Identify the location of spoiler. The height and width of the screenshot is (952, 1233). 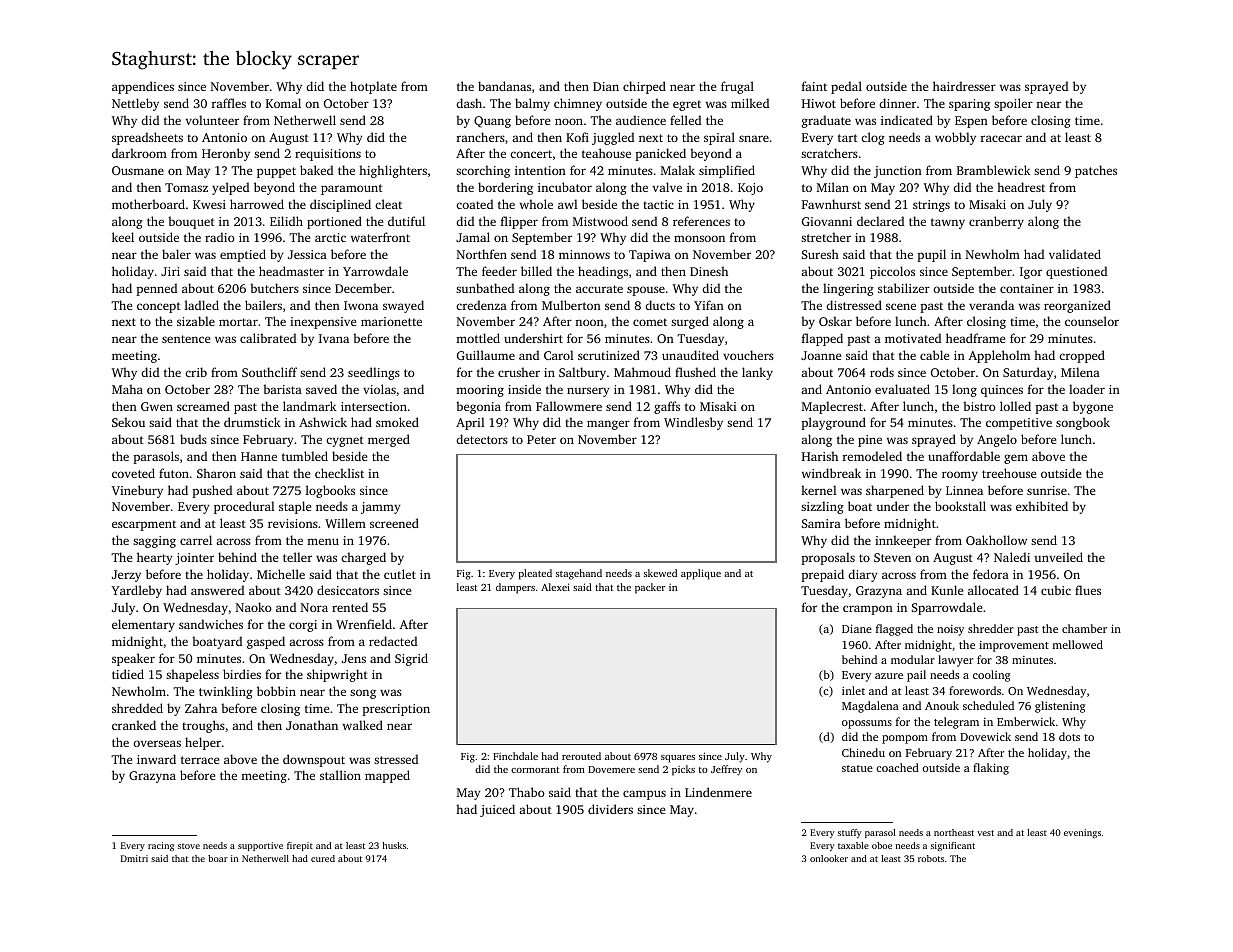
(1013, 104).
